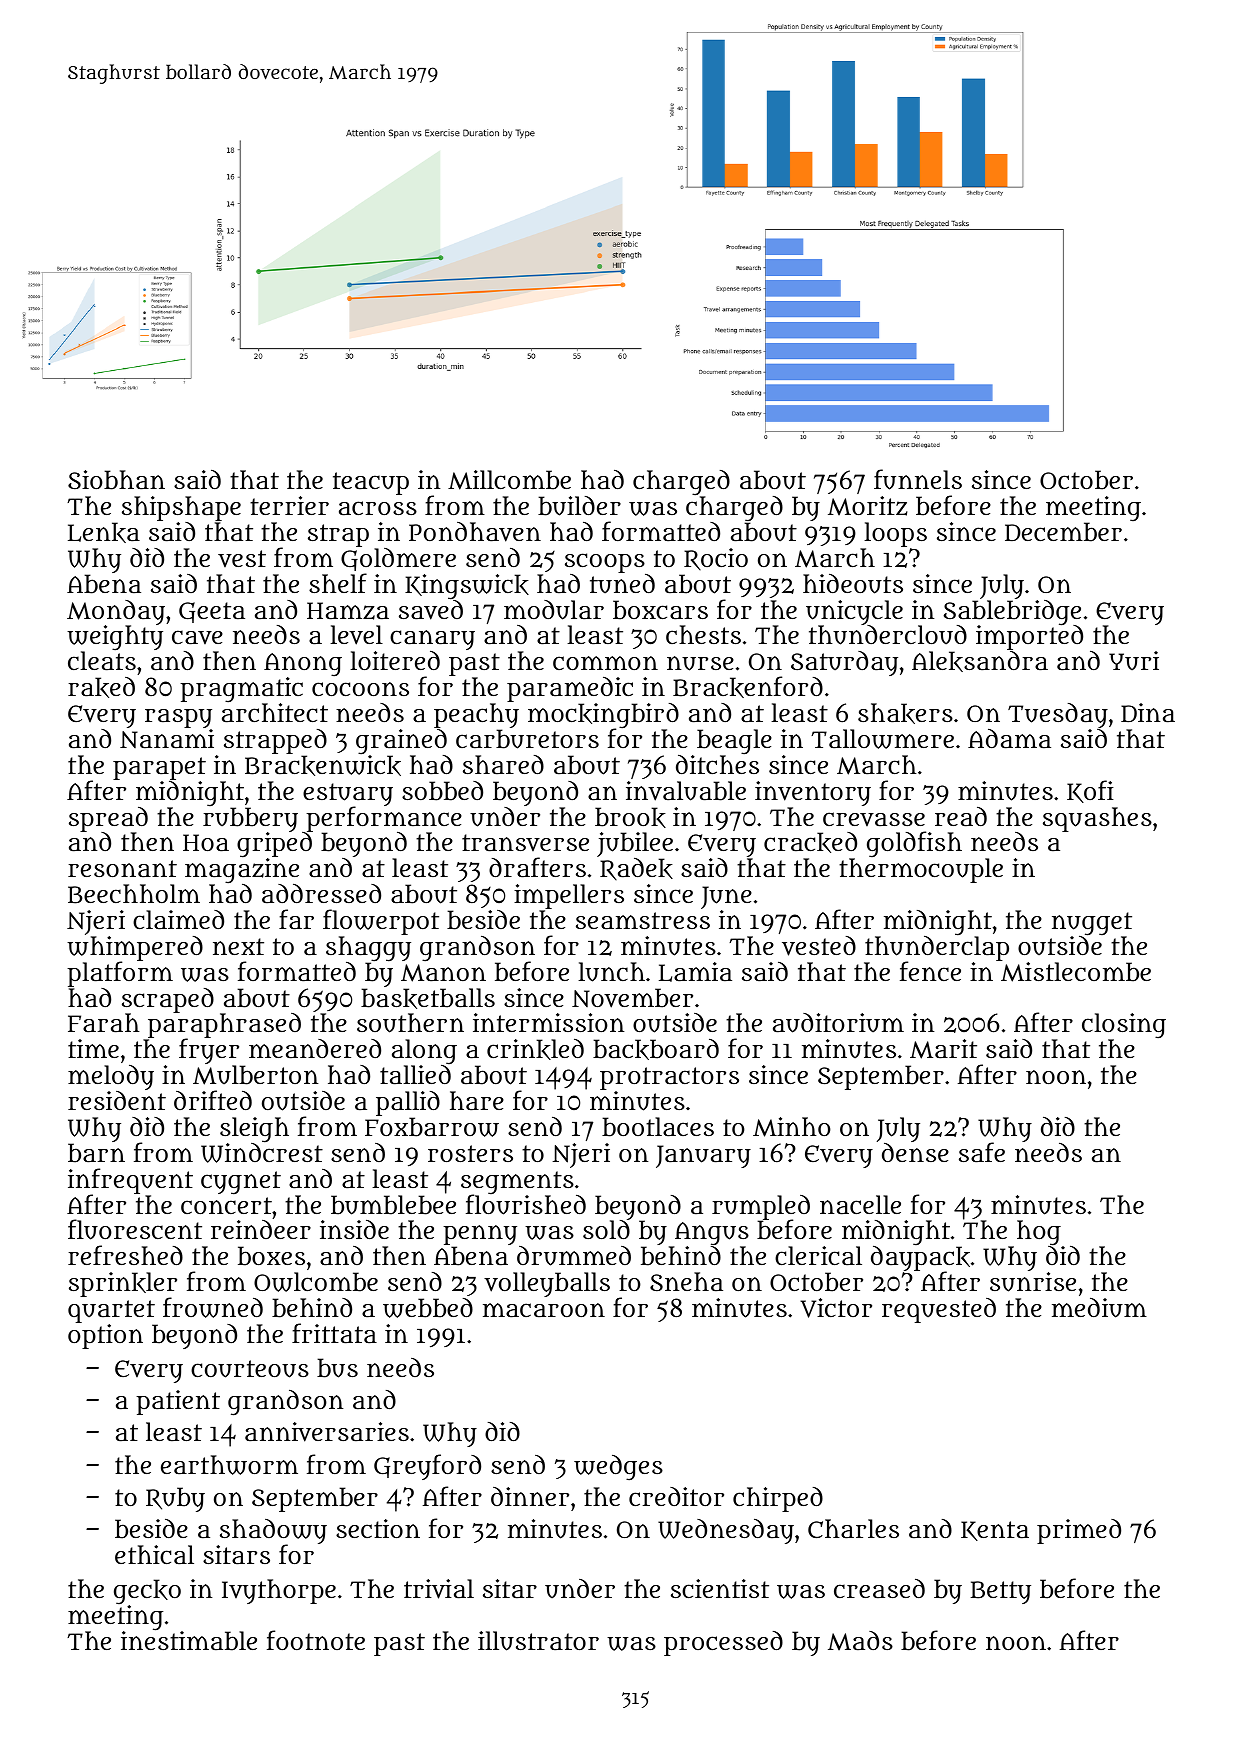 The width and height of the screenshot is (1243, 1758). What do you see at coordinates (525, 843) in the screenshot?
I see `transverse` at bounding box center [525, 843].
